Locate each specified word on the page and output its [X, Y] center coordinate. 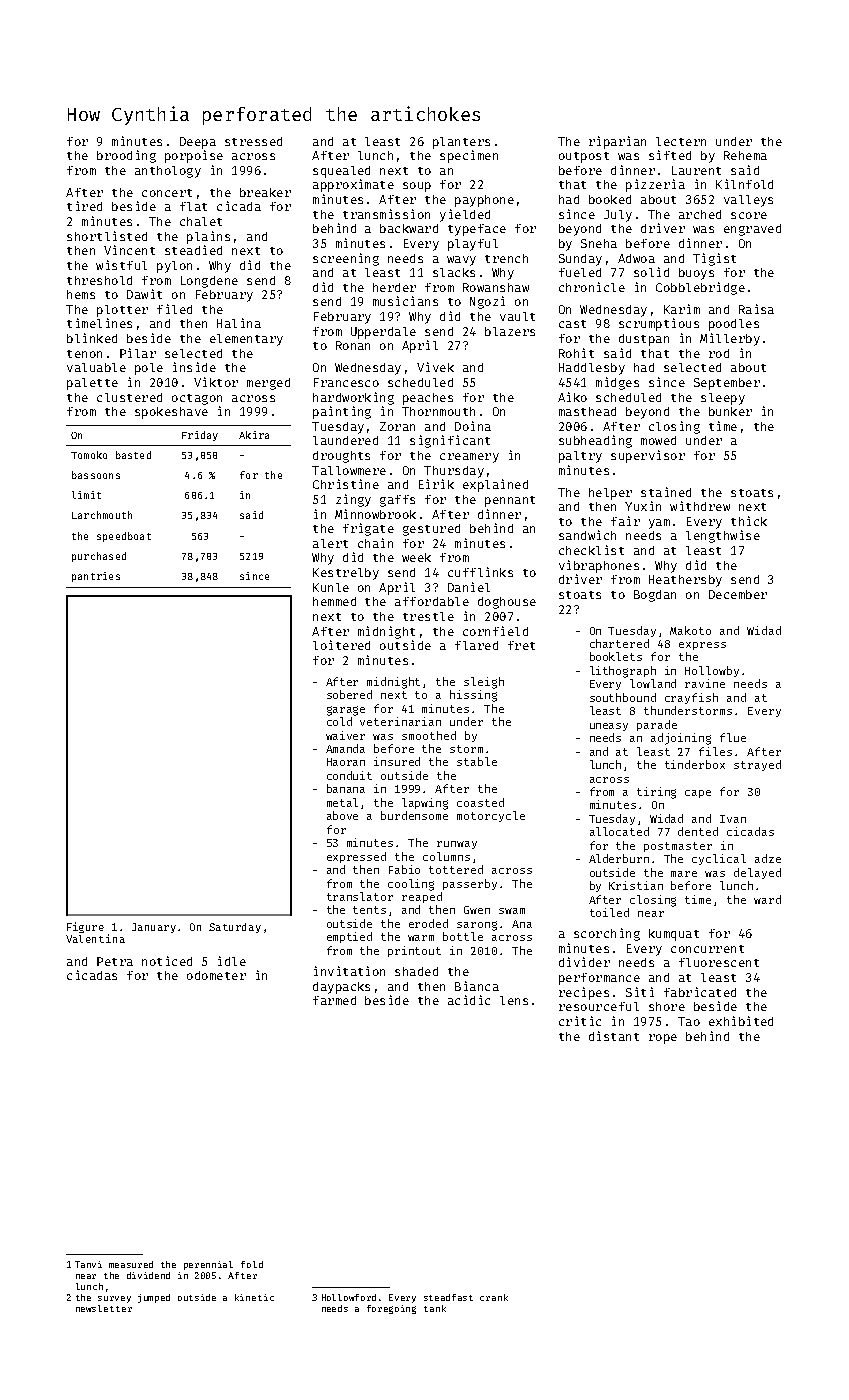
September [727, 384]
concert [167, 193]
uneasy [609, 727]
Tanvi [88, 1264]
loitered [341, 645]
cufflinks [480, 572]
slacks [454, 272]
